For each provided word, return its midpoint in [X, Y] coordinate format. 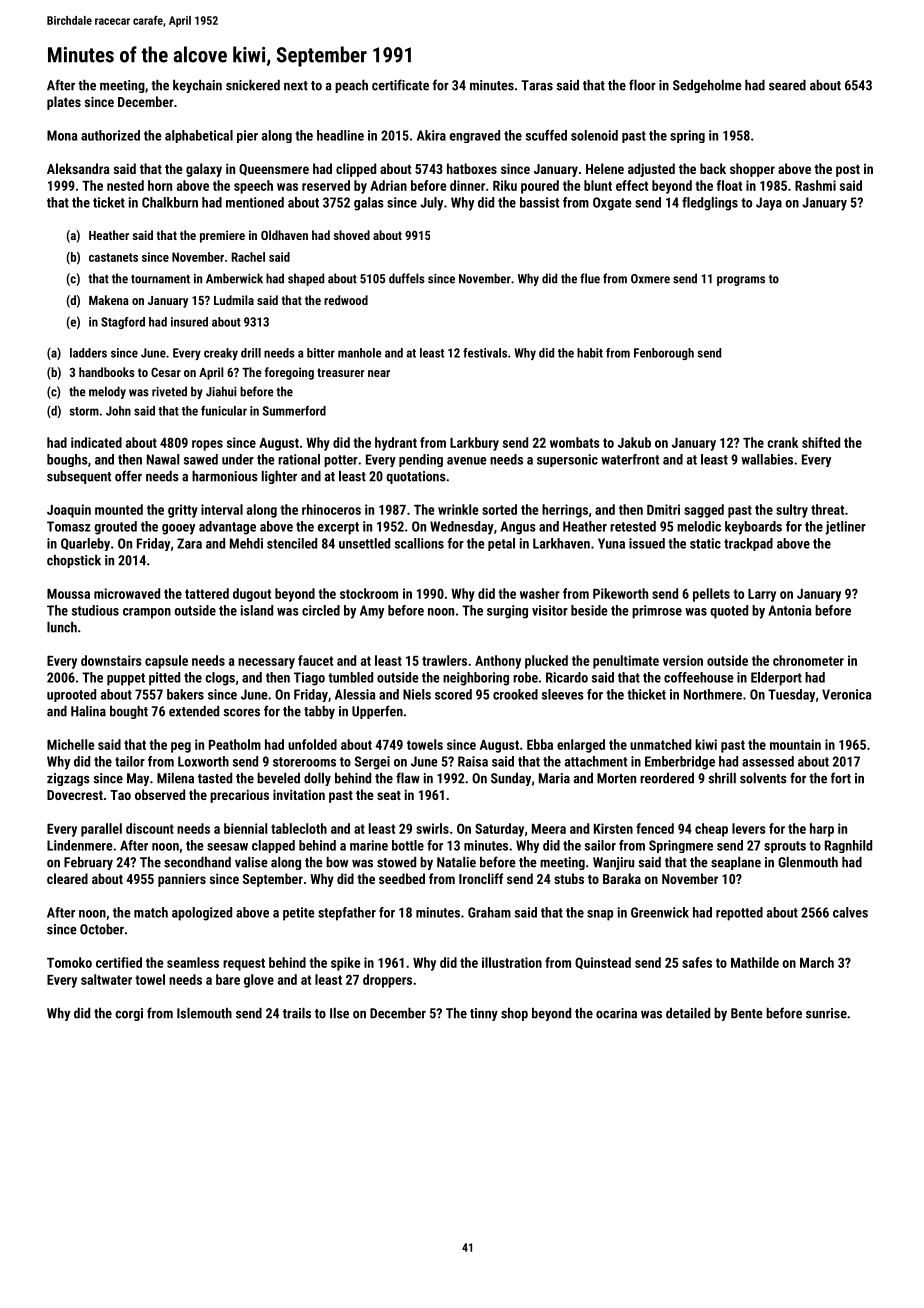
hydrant [396, 444]
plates [64, 103]
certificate [400, 85]
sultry [792, 511]
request [244, 964]
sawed [201, 459]
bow [337, 862]
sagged [704, 511]
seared [787, 85]
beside [589, 610]
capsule [166, 662]
